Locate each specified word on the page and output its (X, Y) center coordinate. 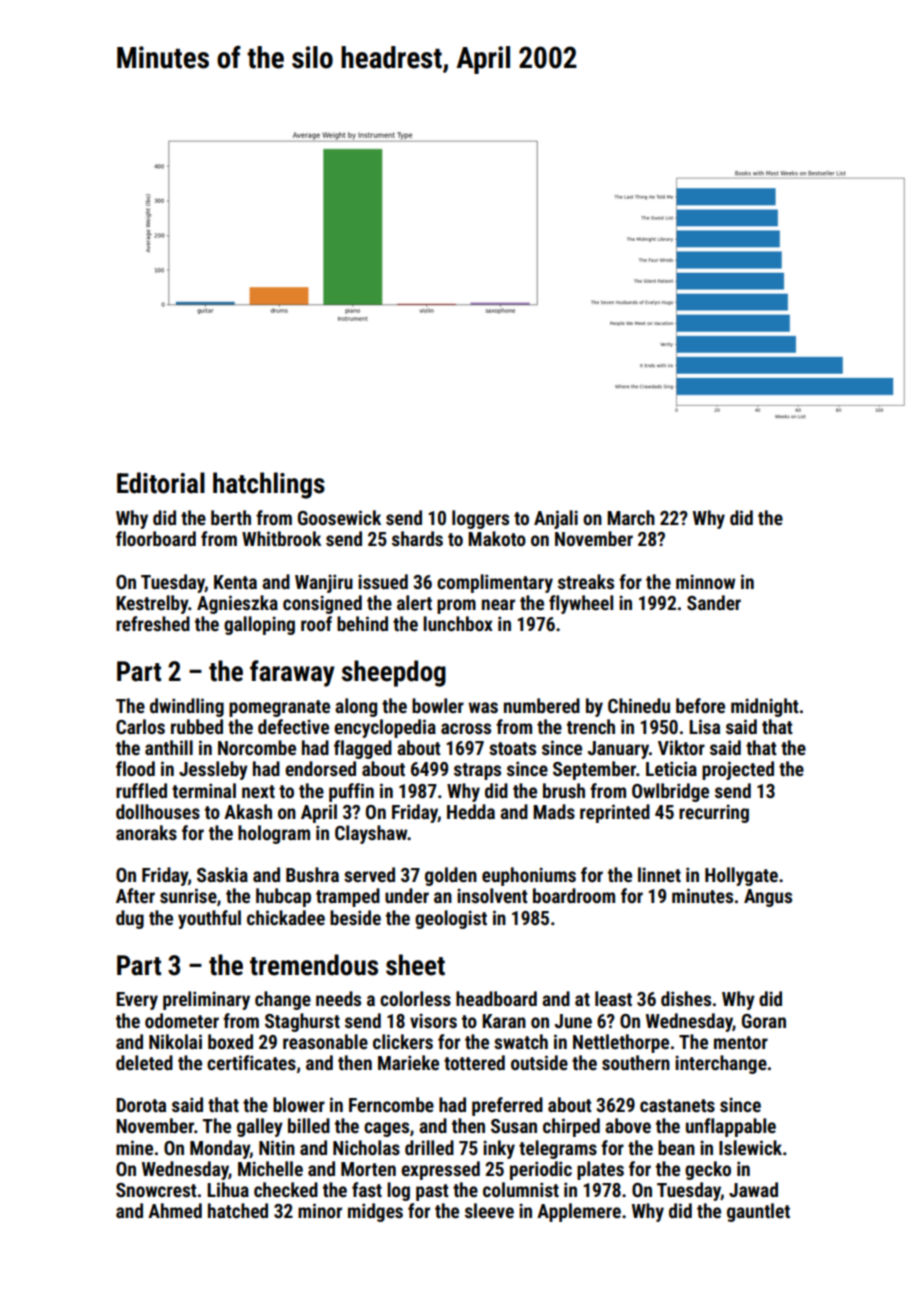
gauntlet (758, 1212)
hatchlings (269, 485)
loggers (480, 519)
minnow (705, 581)
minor (320, 1210)
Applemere (579, 1212)
